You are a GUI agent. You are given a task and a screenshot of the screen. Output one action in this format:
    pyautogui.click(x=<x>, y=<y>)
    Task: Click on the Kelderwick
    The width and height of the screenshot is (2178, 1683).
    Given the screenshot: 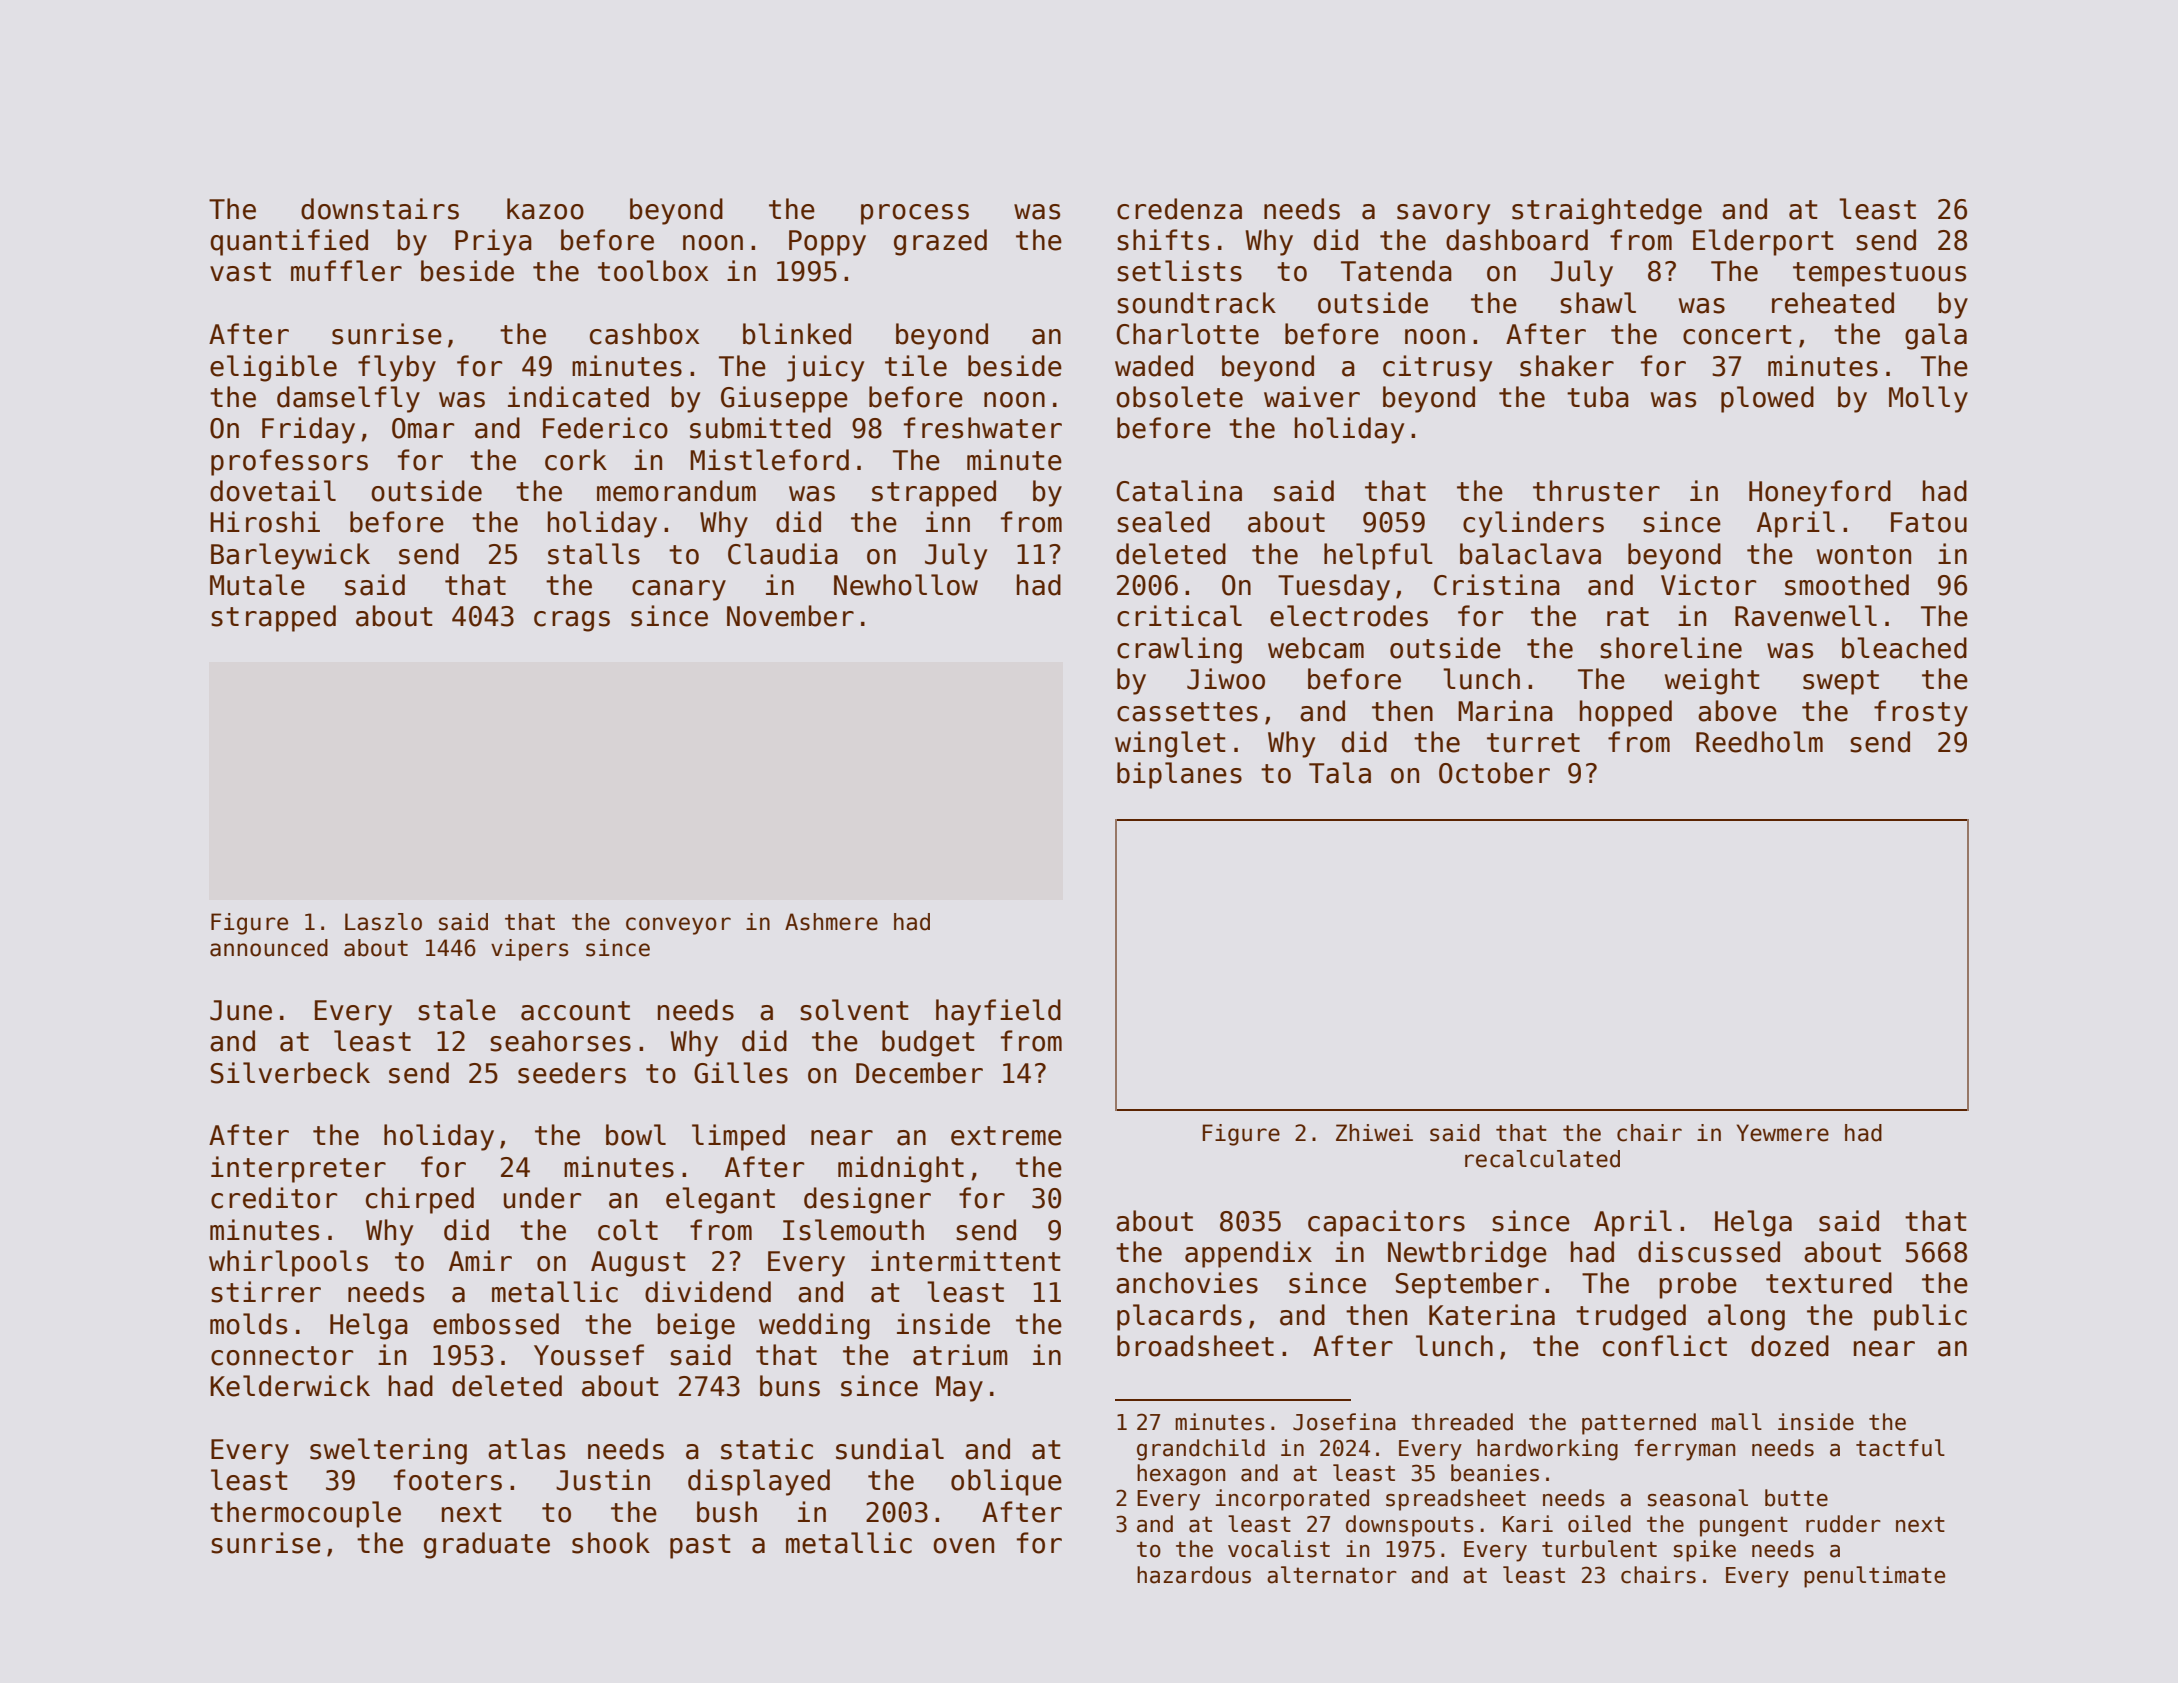 What is the action you would take?
    pyautogui.click(x=290, y=1386)
